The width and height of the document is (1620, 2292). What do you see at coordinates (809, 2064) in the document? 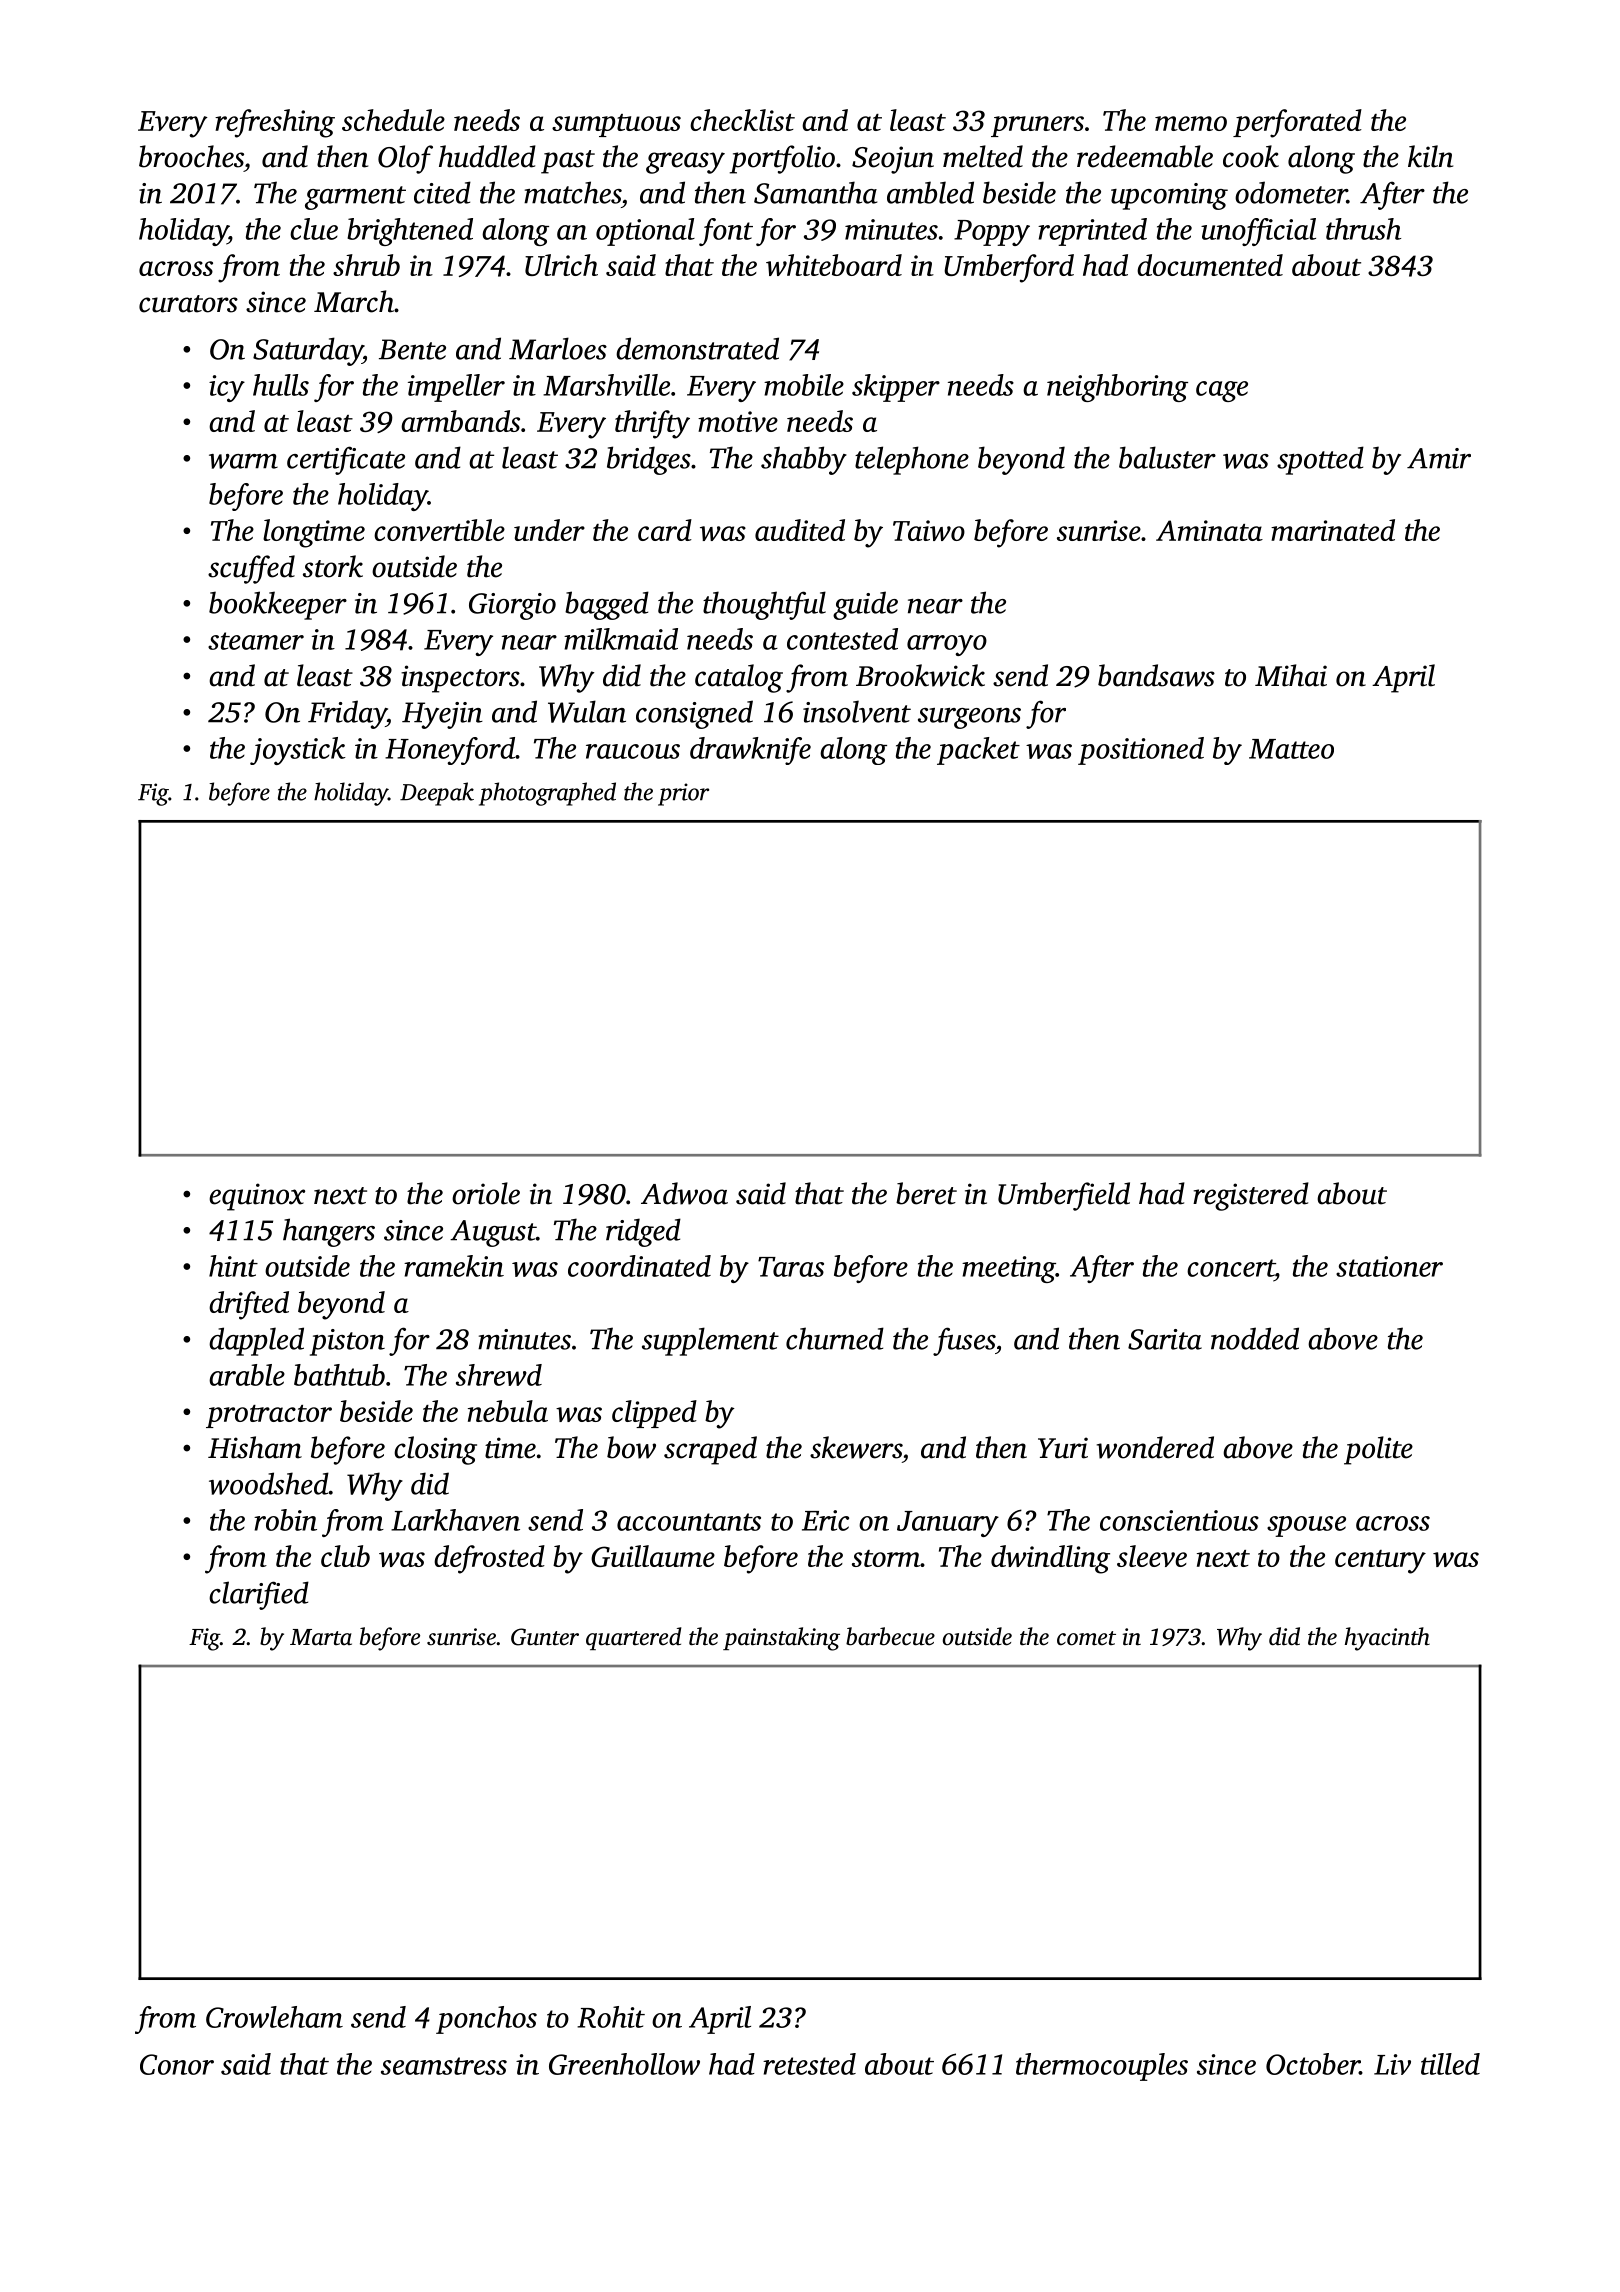
I see `retested` at bounding box center [809, 2064].
